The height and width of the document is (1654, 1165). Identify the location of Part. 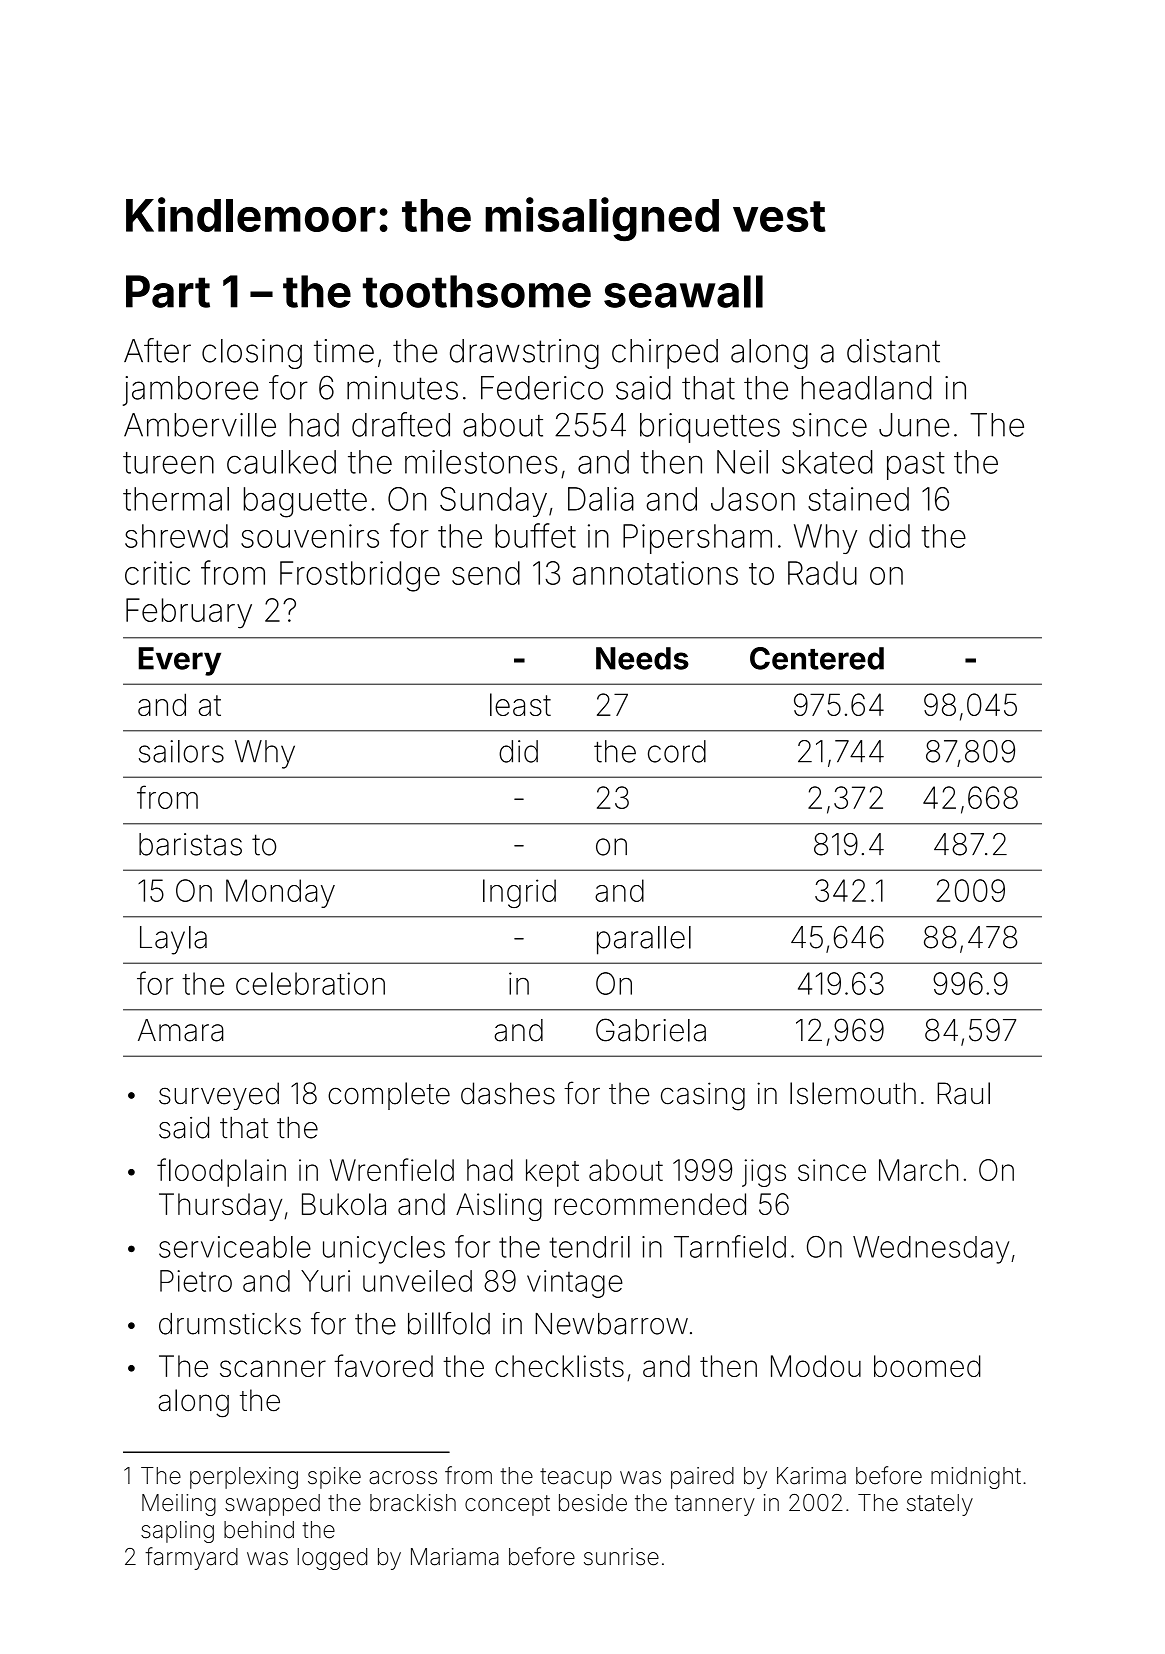
(168, 291).
